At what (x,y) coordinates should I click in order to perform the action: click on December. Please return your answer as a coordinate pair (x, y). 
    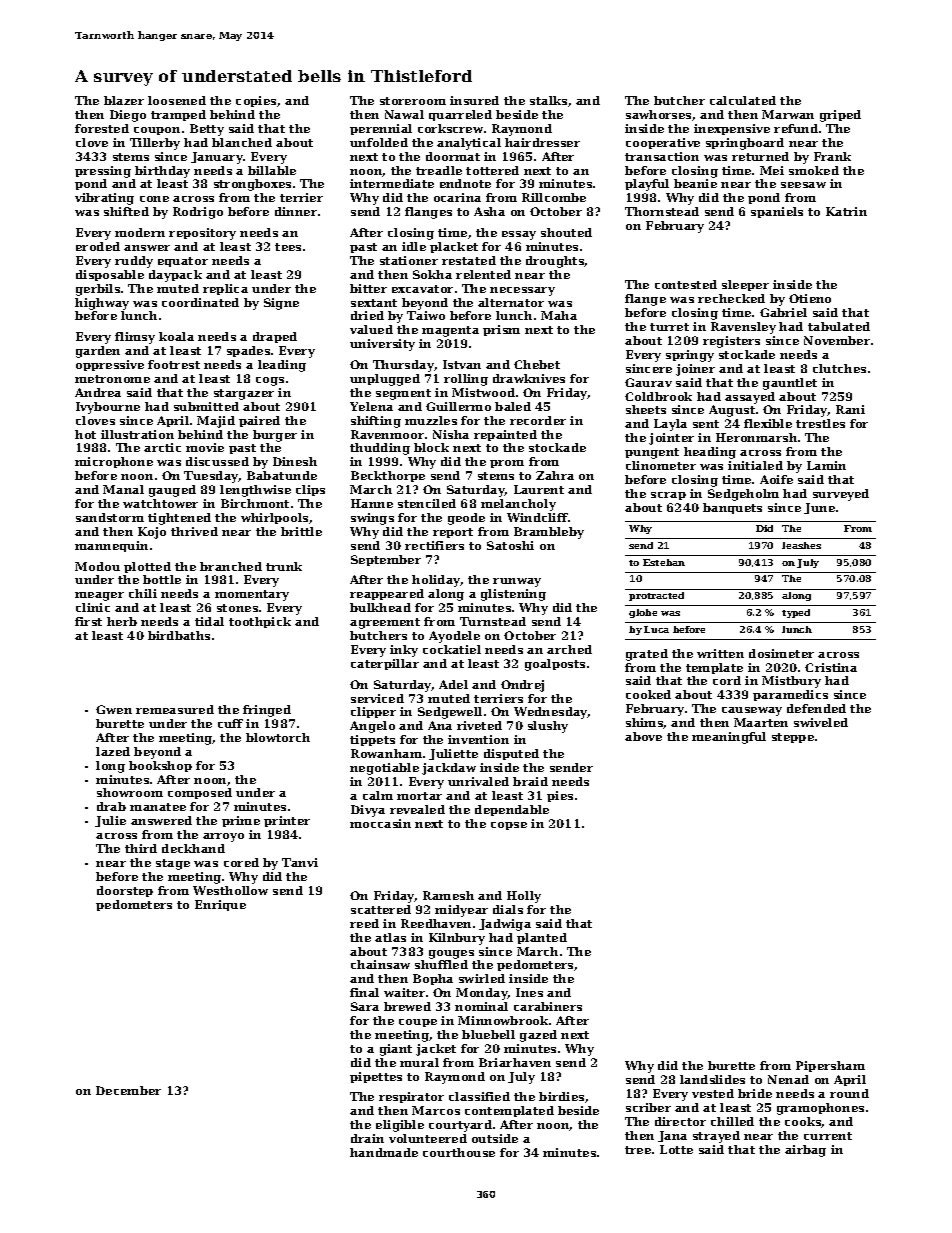
    Looking at the image, I should click on (128, 1090).
